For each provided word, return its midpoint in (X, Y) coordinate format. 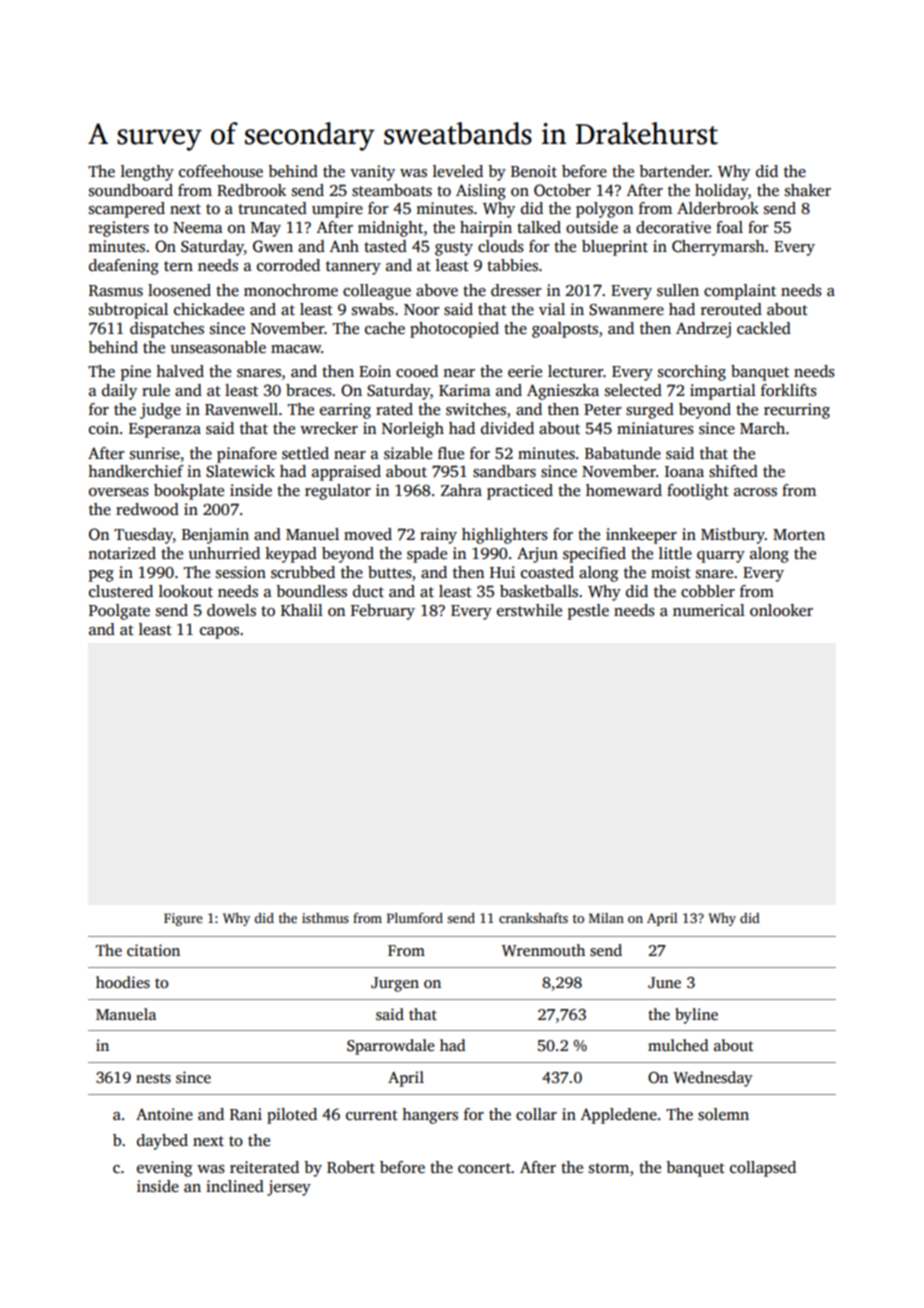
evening (164, 1169)
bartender (674, 171)
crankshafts (533, 917)
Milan (606, 918)
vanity (372, 173)
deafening (124, 267)
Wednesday (713, 1079)
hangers (430, 1116)
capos (219, 633)
